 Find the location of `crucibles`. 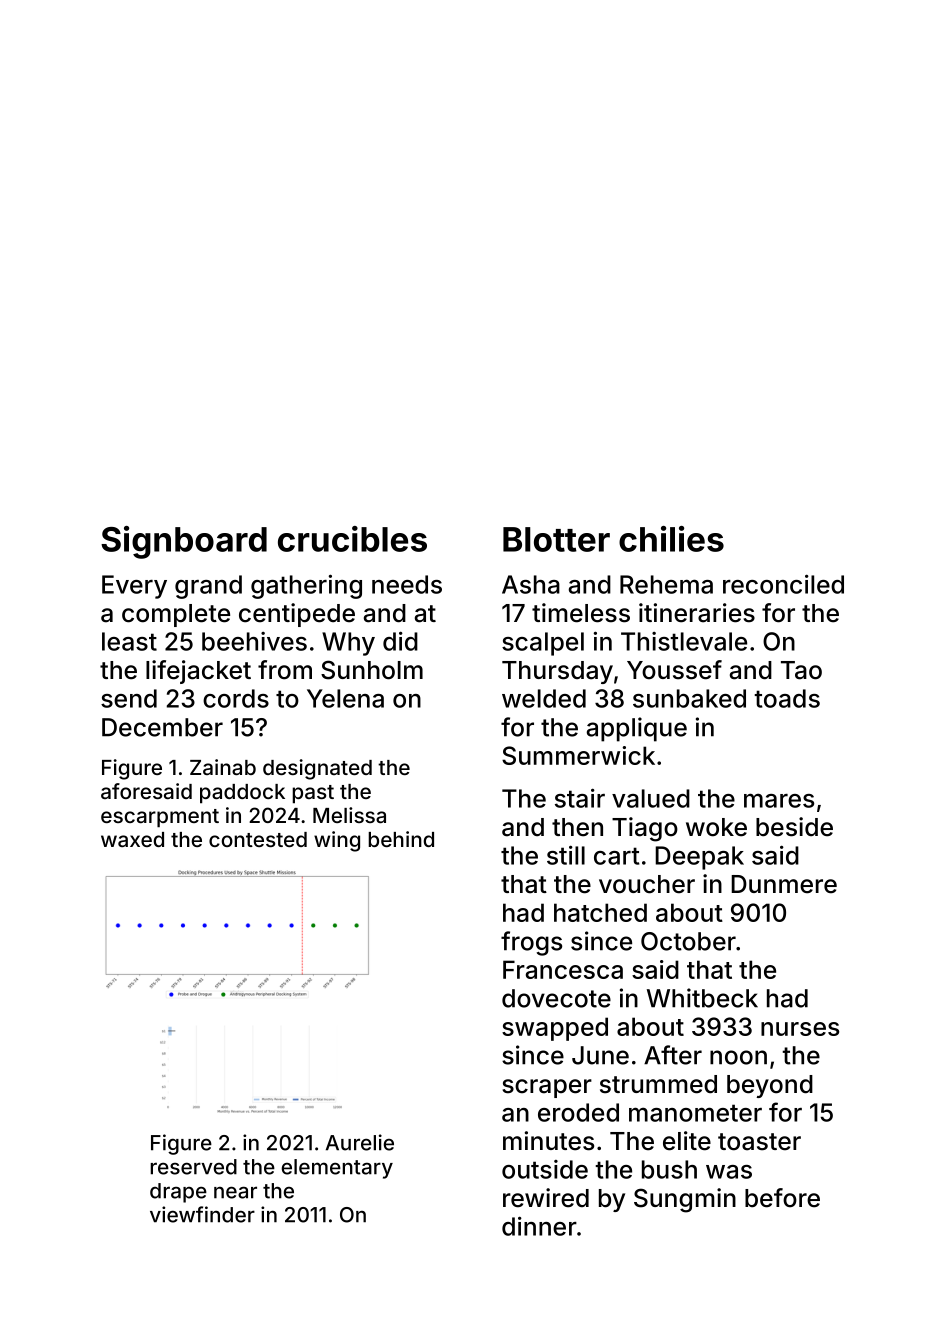

crucibles is located at coordinates (352, 539).
